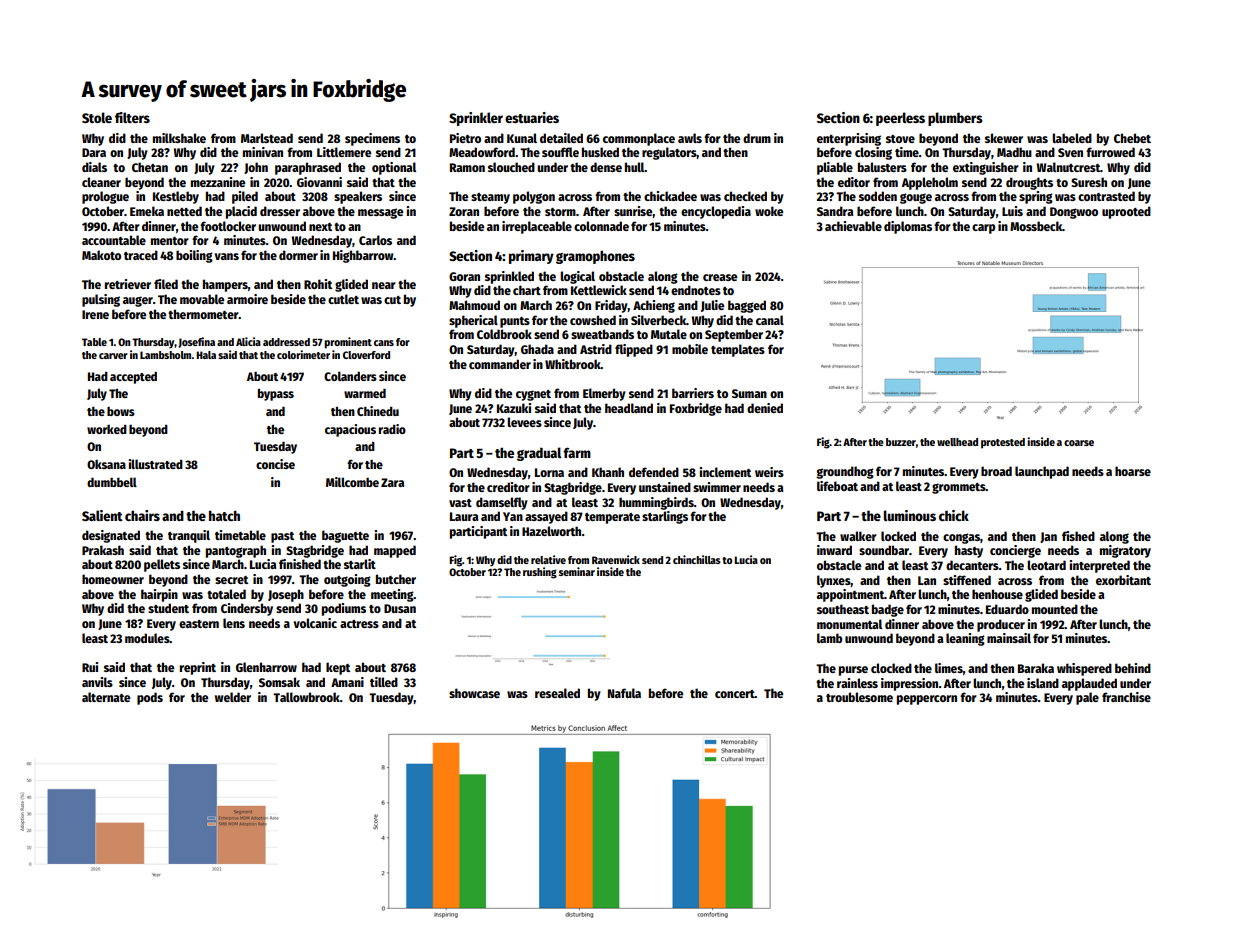 This screenshot has height=952, width=1233. I want to click on rushing, so click(540, 573).
